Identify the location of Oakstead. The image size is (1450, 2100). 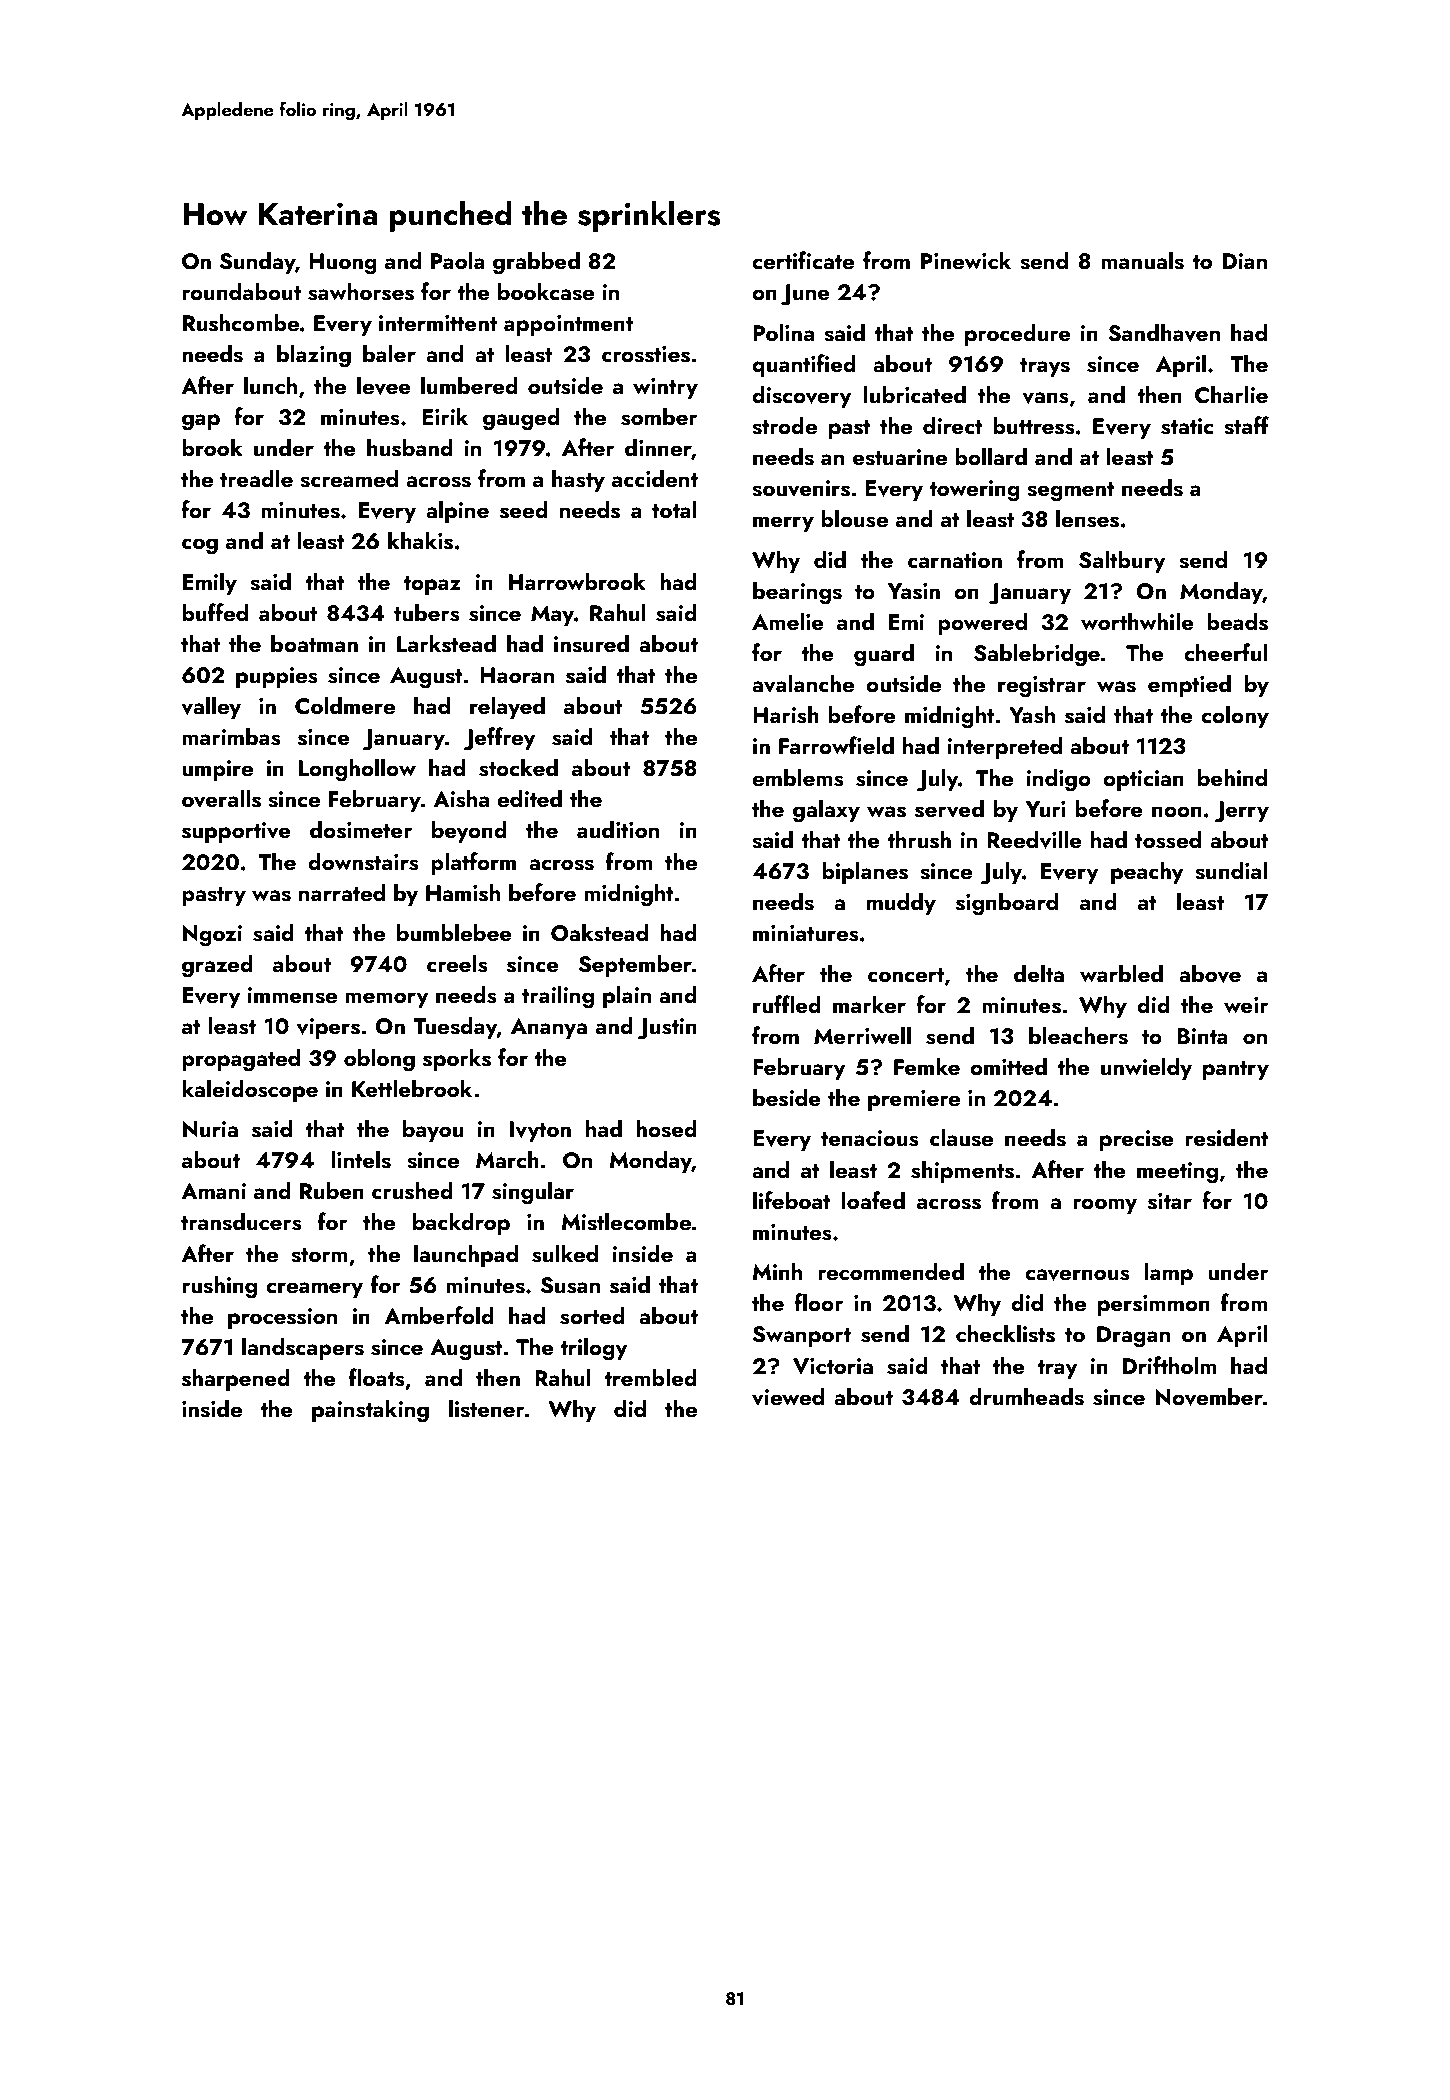
(599, 932).
